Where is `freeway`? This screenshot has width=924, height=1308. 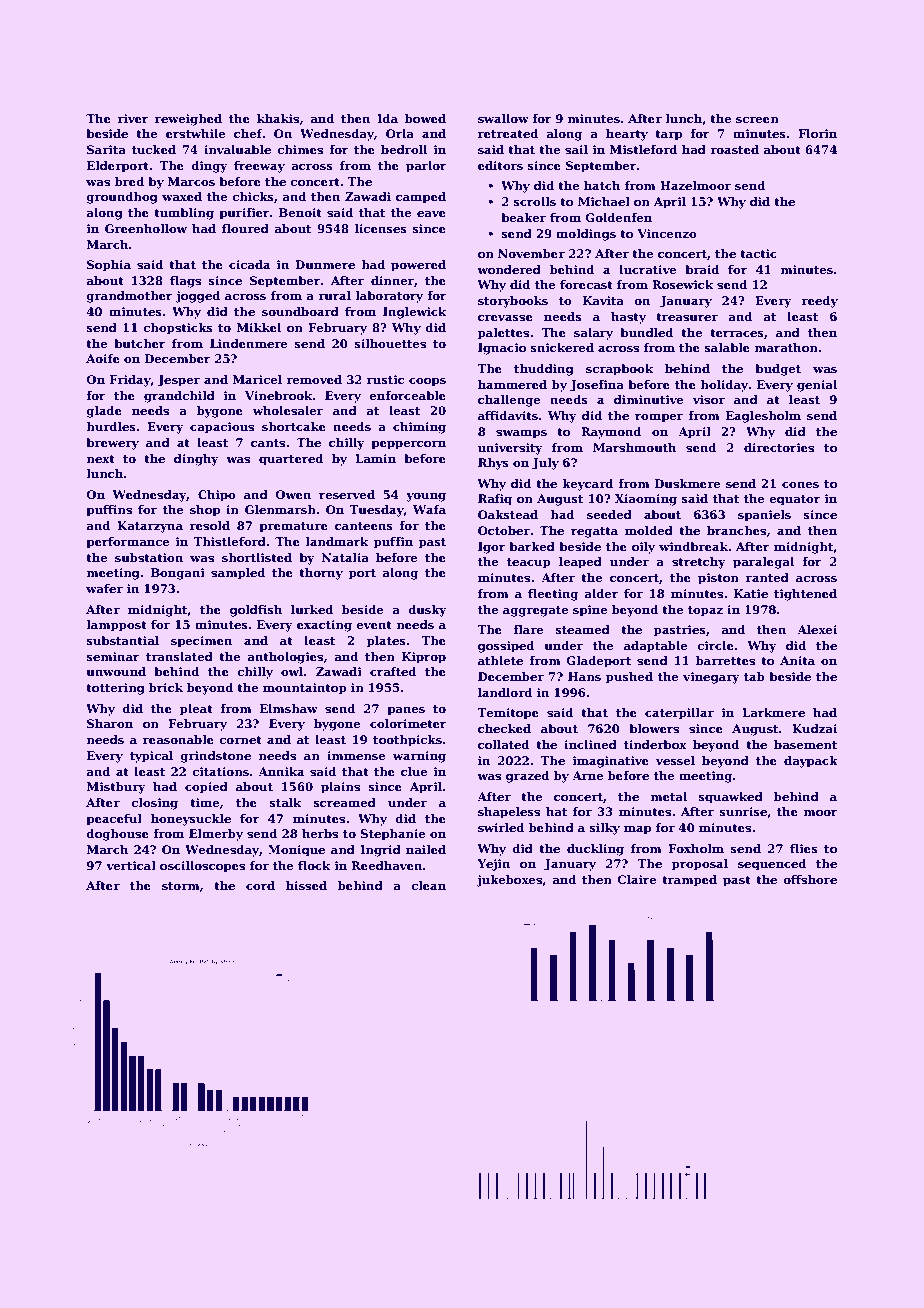 freeway is located at coordinates (259, 167).
